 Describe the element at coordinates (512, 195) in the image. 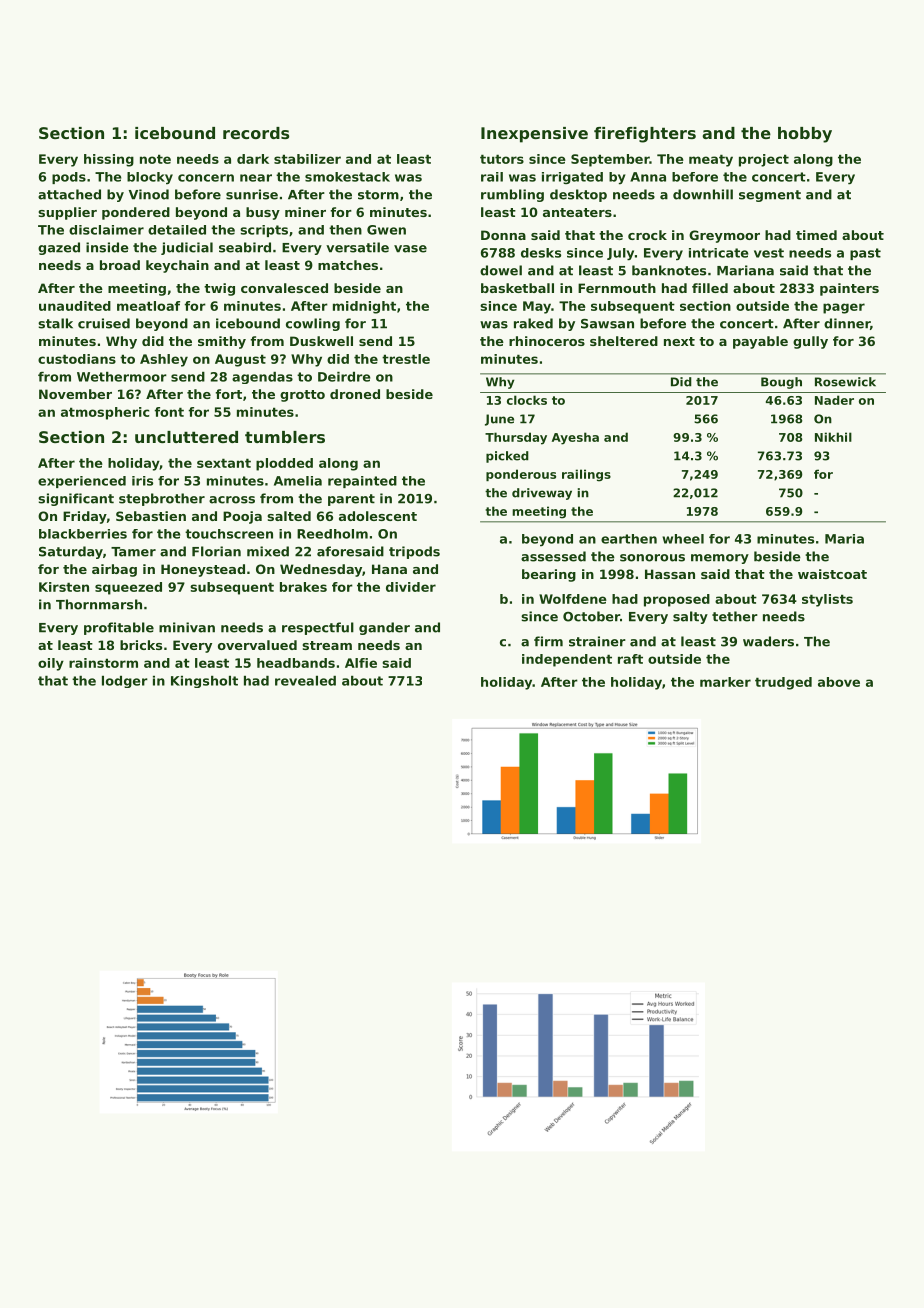

I see `rumbling` at that location.
